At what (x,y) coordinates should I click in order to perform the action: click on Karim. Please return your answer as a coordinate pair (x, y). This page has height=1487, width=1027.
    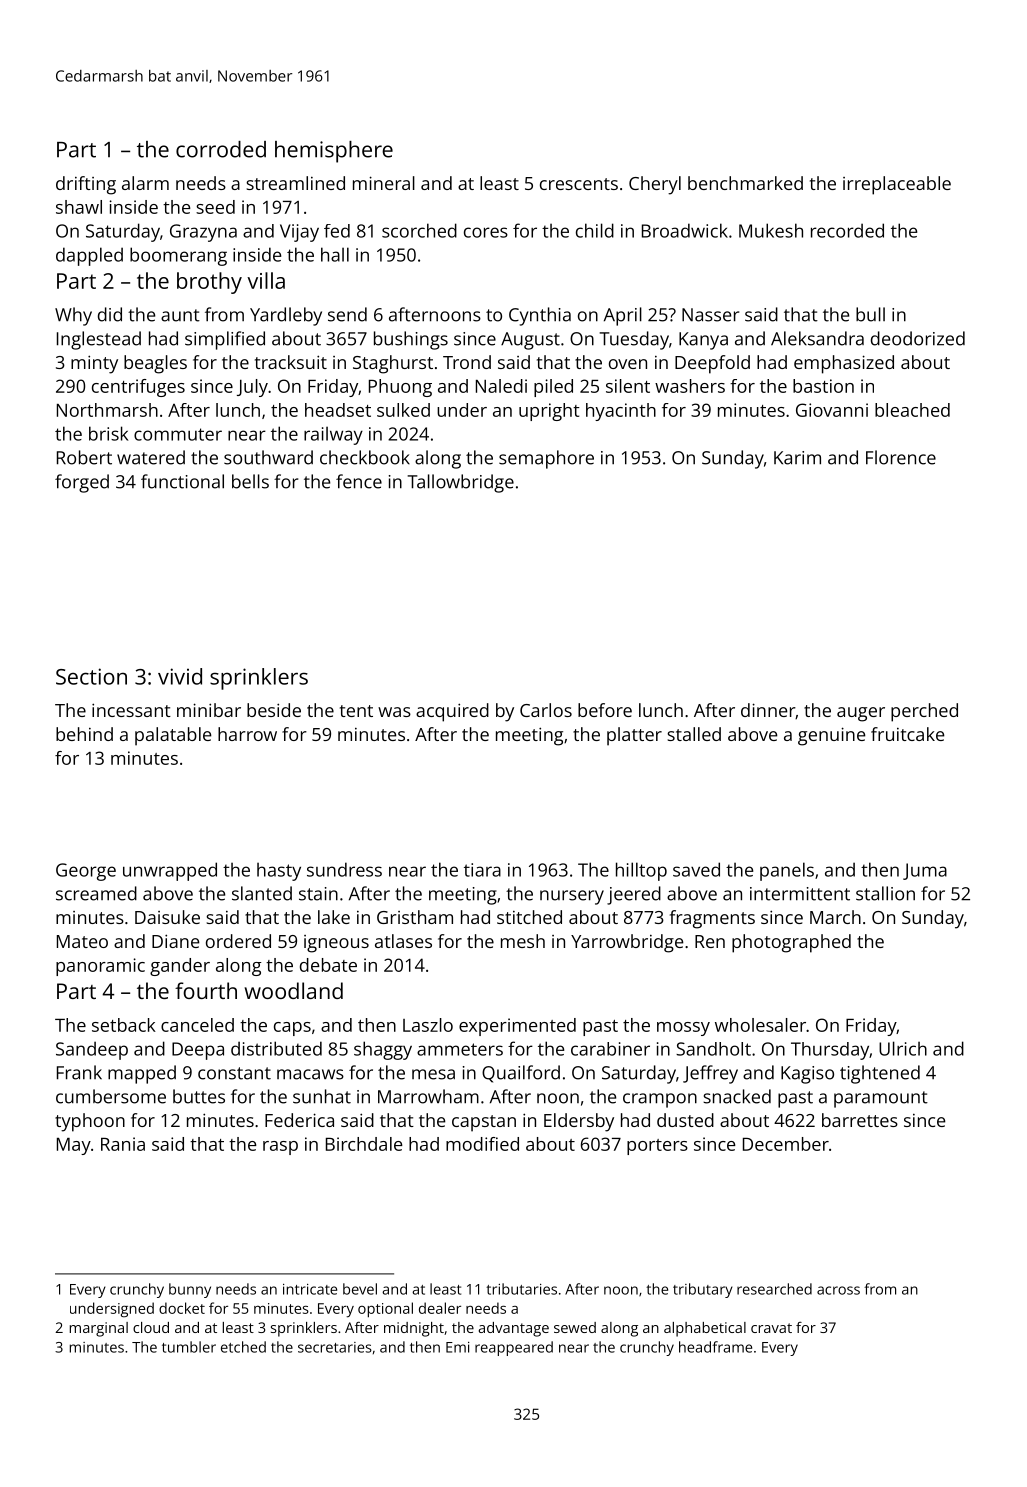
    Looking at the image, I should click on (797, 458).
